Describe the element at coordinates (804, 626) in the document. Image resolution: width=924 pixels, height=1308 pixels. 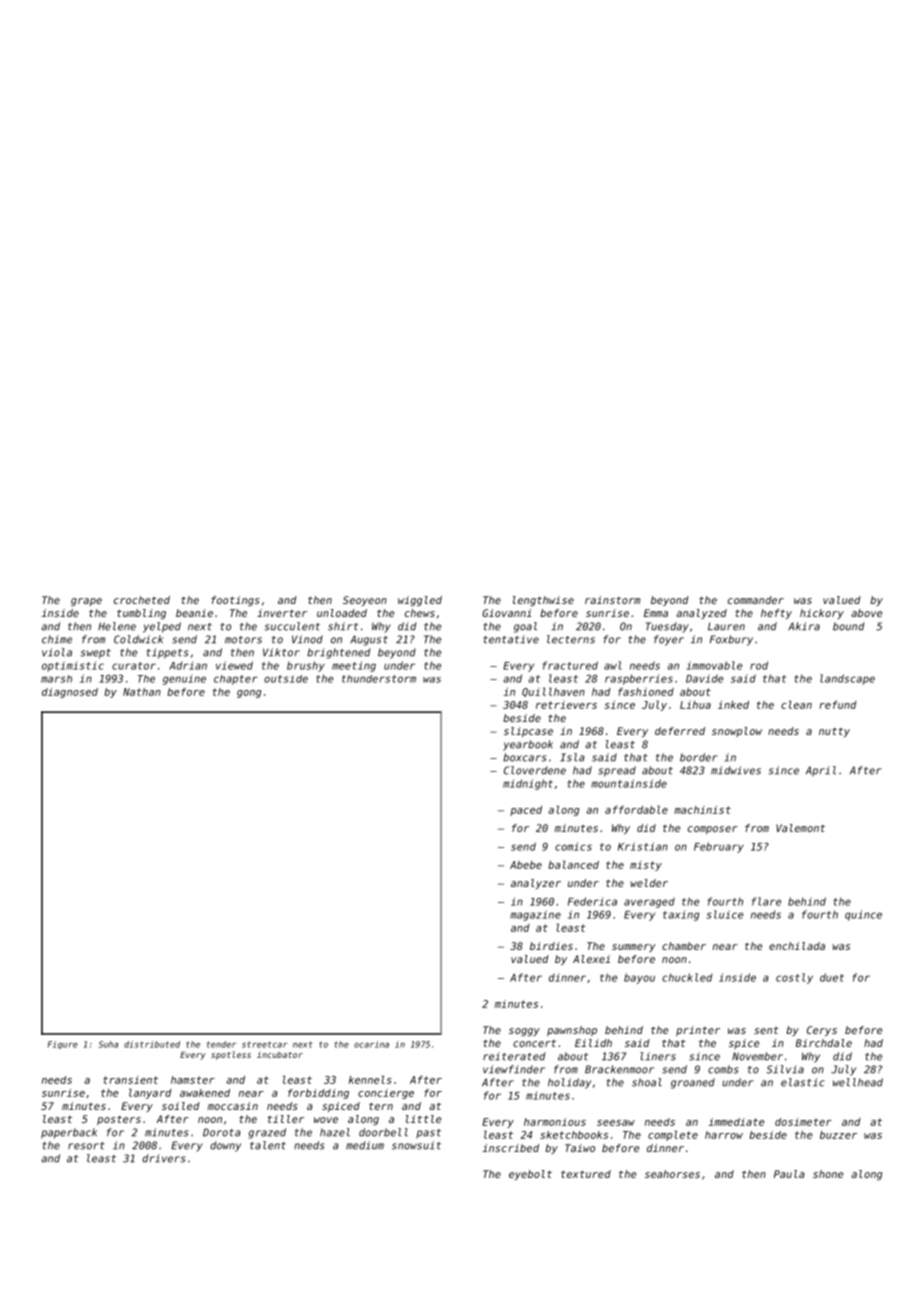
I see `Akira` at that location.
